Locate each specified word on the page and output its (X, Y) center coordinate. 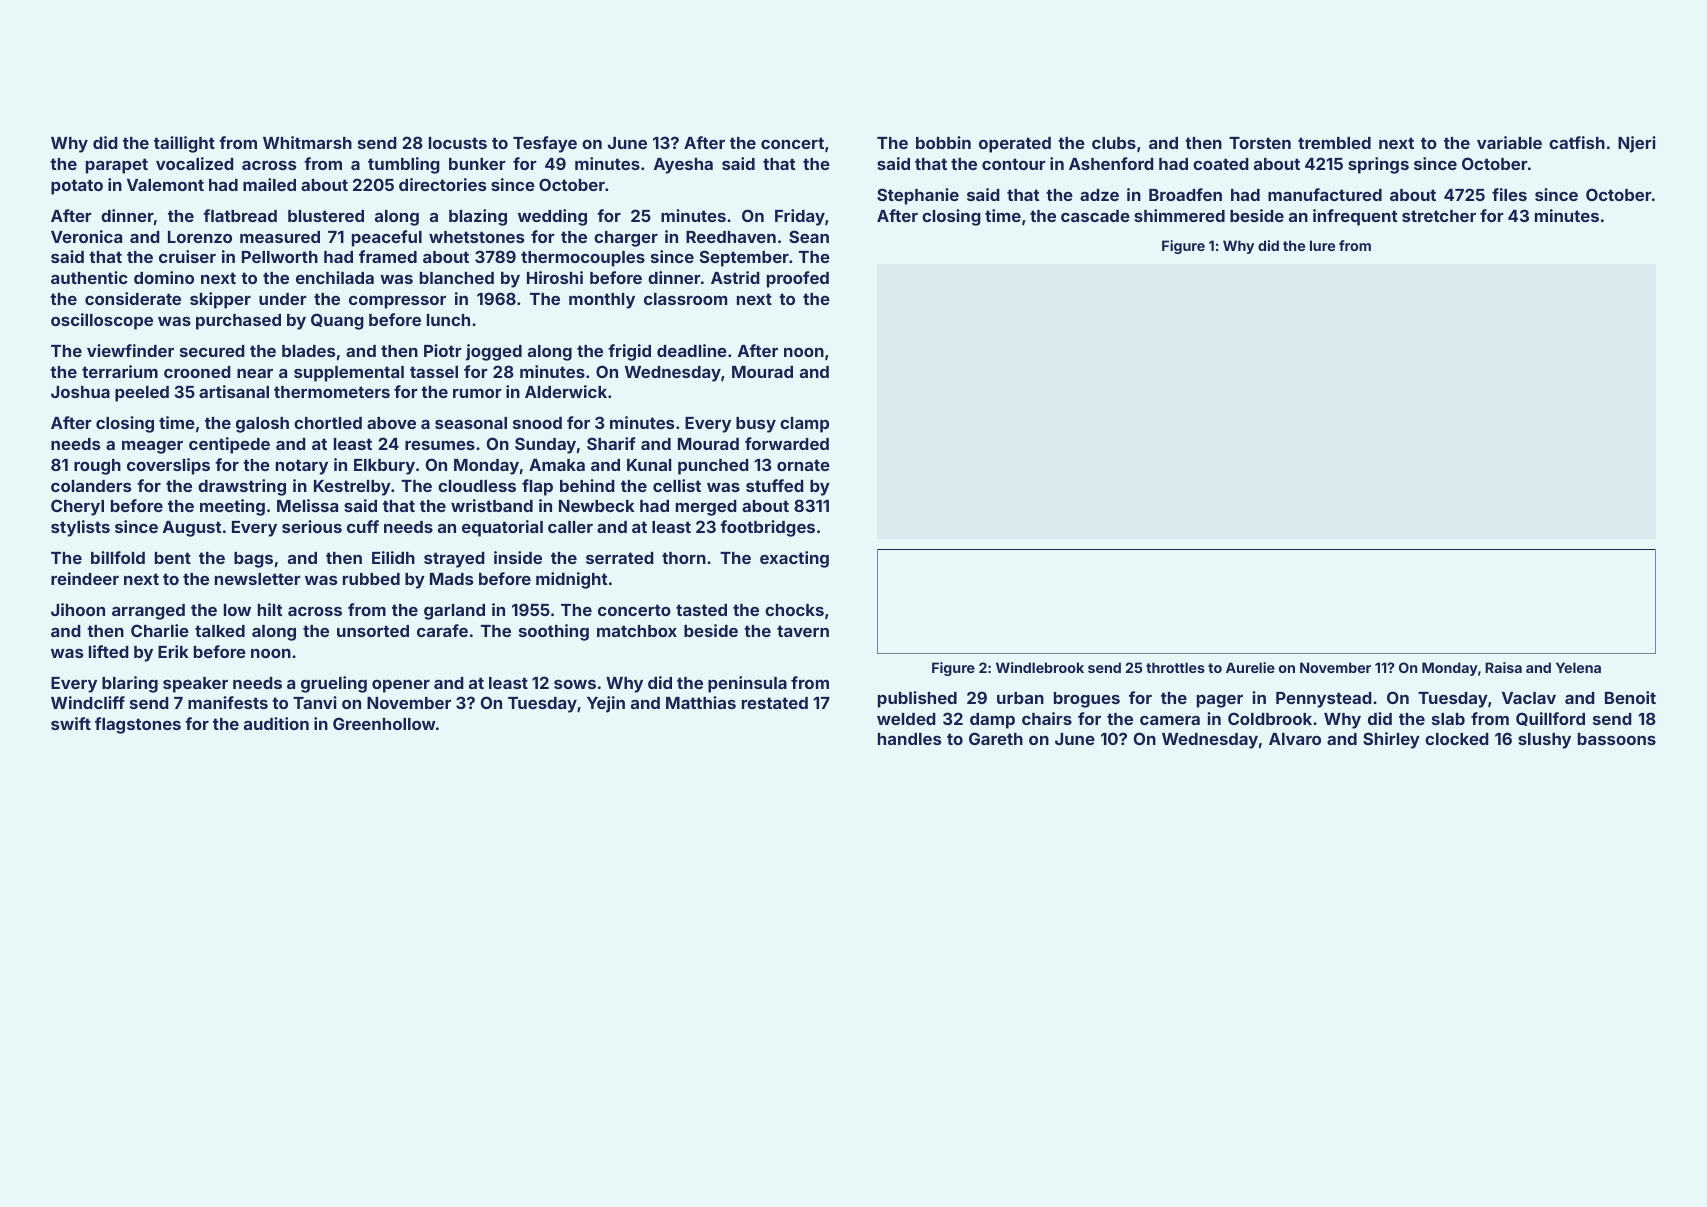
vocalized (195, 163)
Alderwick (566, 391)
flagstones (138, 725)
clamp (804, 425)
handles (909, 739)
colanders (91, 486)
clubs (1114, 143)
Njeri (1637, 144)
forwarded (787, 443)
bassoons (1617, 739)
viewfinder (130, 350)
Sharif (611, 443)
